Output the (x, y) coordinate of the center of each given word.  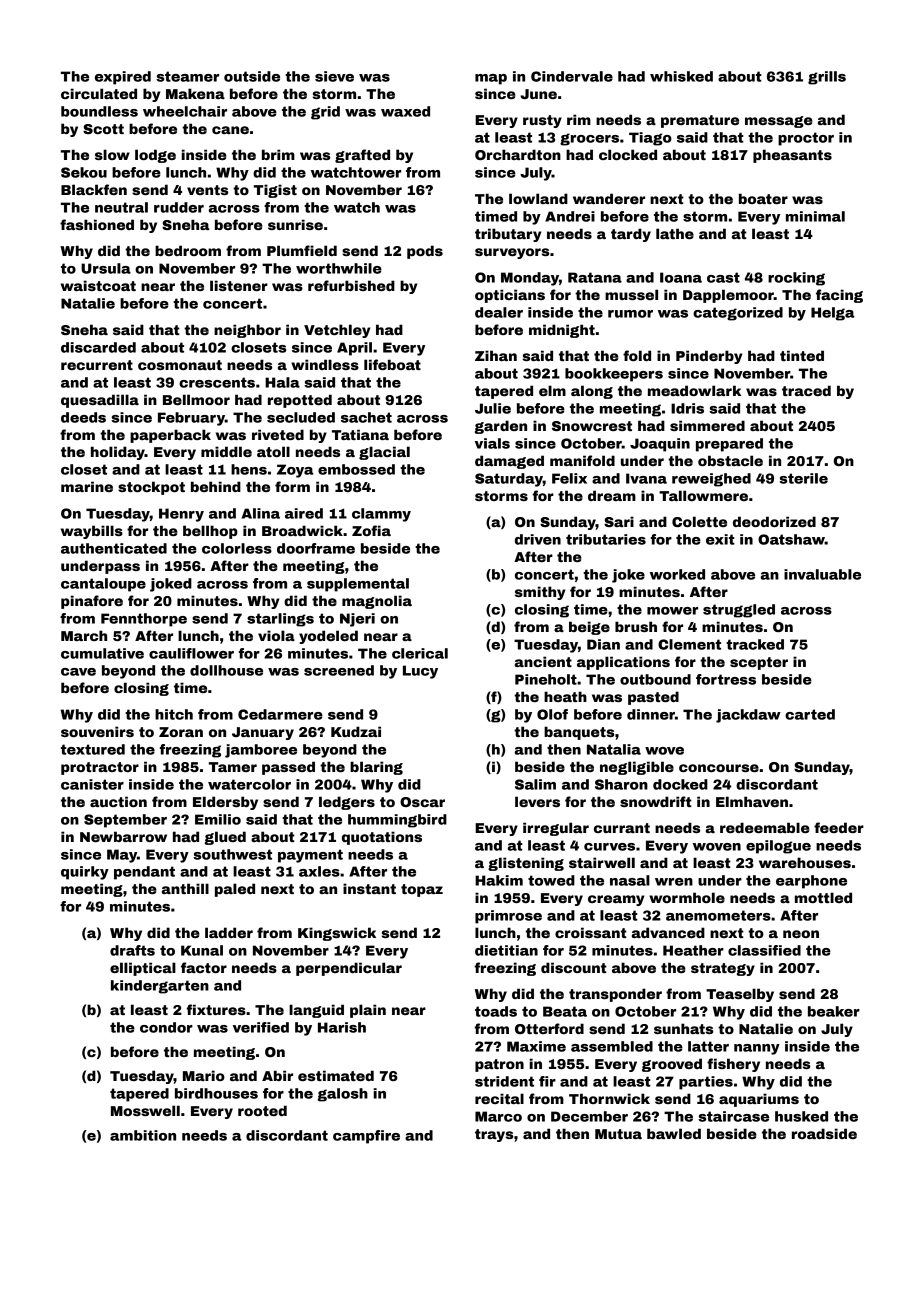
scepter (759, 663)
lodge (155, 156)
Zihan (496, 355)
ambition (143, 1135)
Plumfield (302, 250)
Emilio (218, 819)
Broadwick (302, 530)
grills (827, 78)
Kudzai (356, 731)
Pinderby (709, 357)
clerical (420, 653)
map (491, 79)
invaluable (822, 574)
